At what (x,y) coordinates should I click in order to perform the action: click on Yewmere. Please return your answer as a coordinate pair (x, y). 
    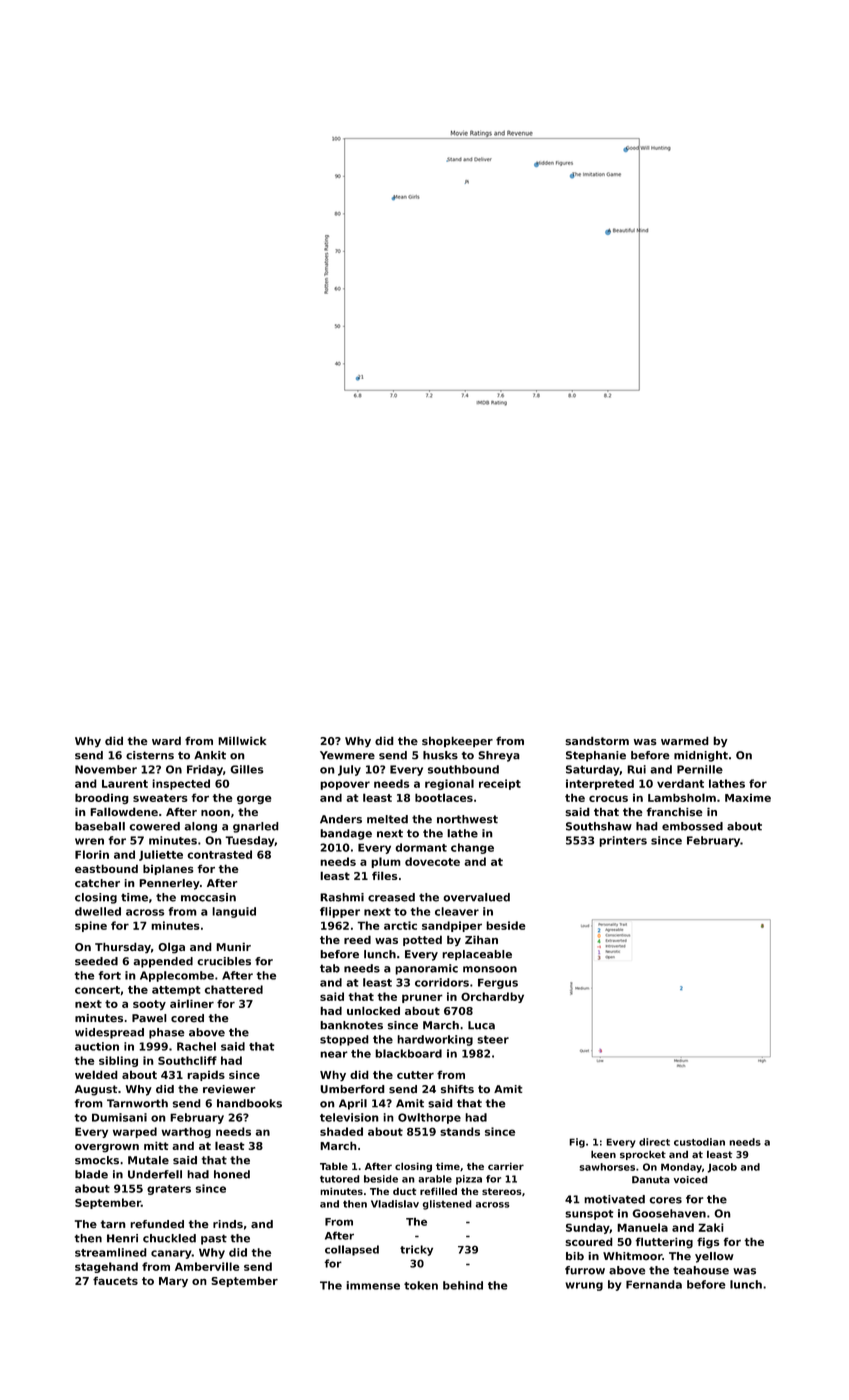
    Looking at the image, I should click on (347, 755).
